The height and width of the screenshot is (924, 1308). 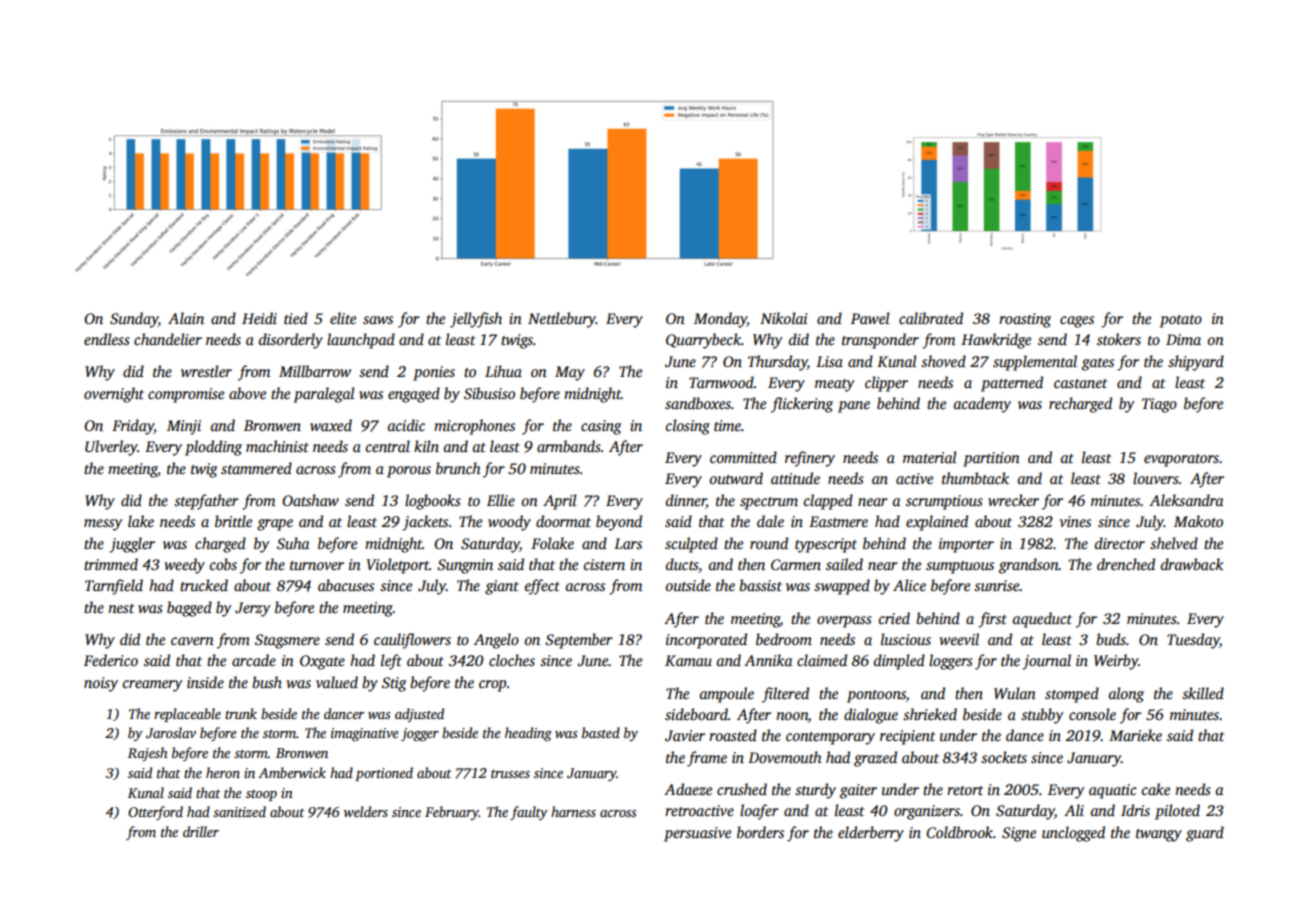 What do you see at coordinates (267, 682) in the screenshot?
I see `bush` at bounding box center [267, 682].
